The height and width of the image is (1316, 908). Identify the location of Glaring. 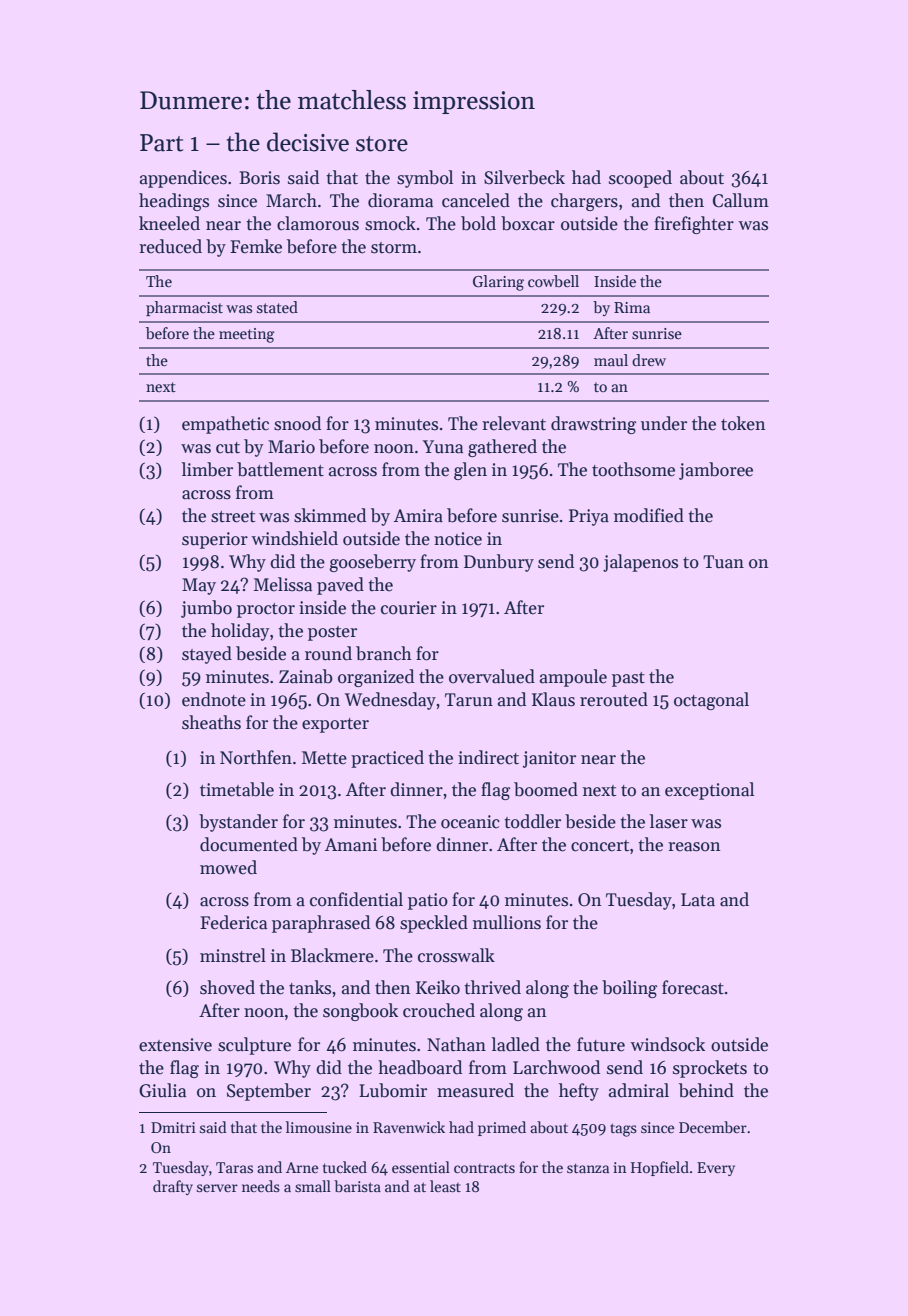
(498, 283).
